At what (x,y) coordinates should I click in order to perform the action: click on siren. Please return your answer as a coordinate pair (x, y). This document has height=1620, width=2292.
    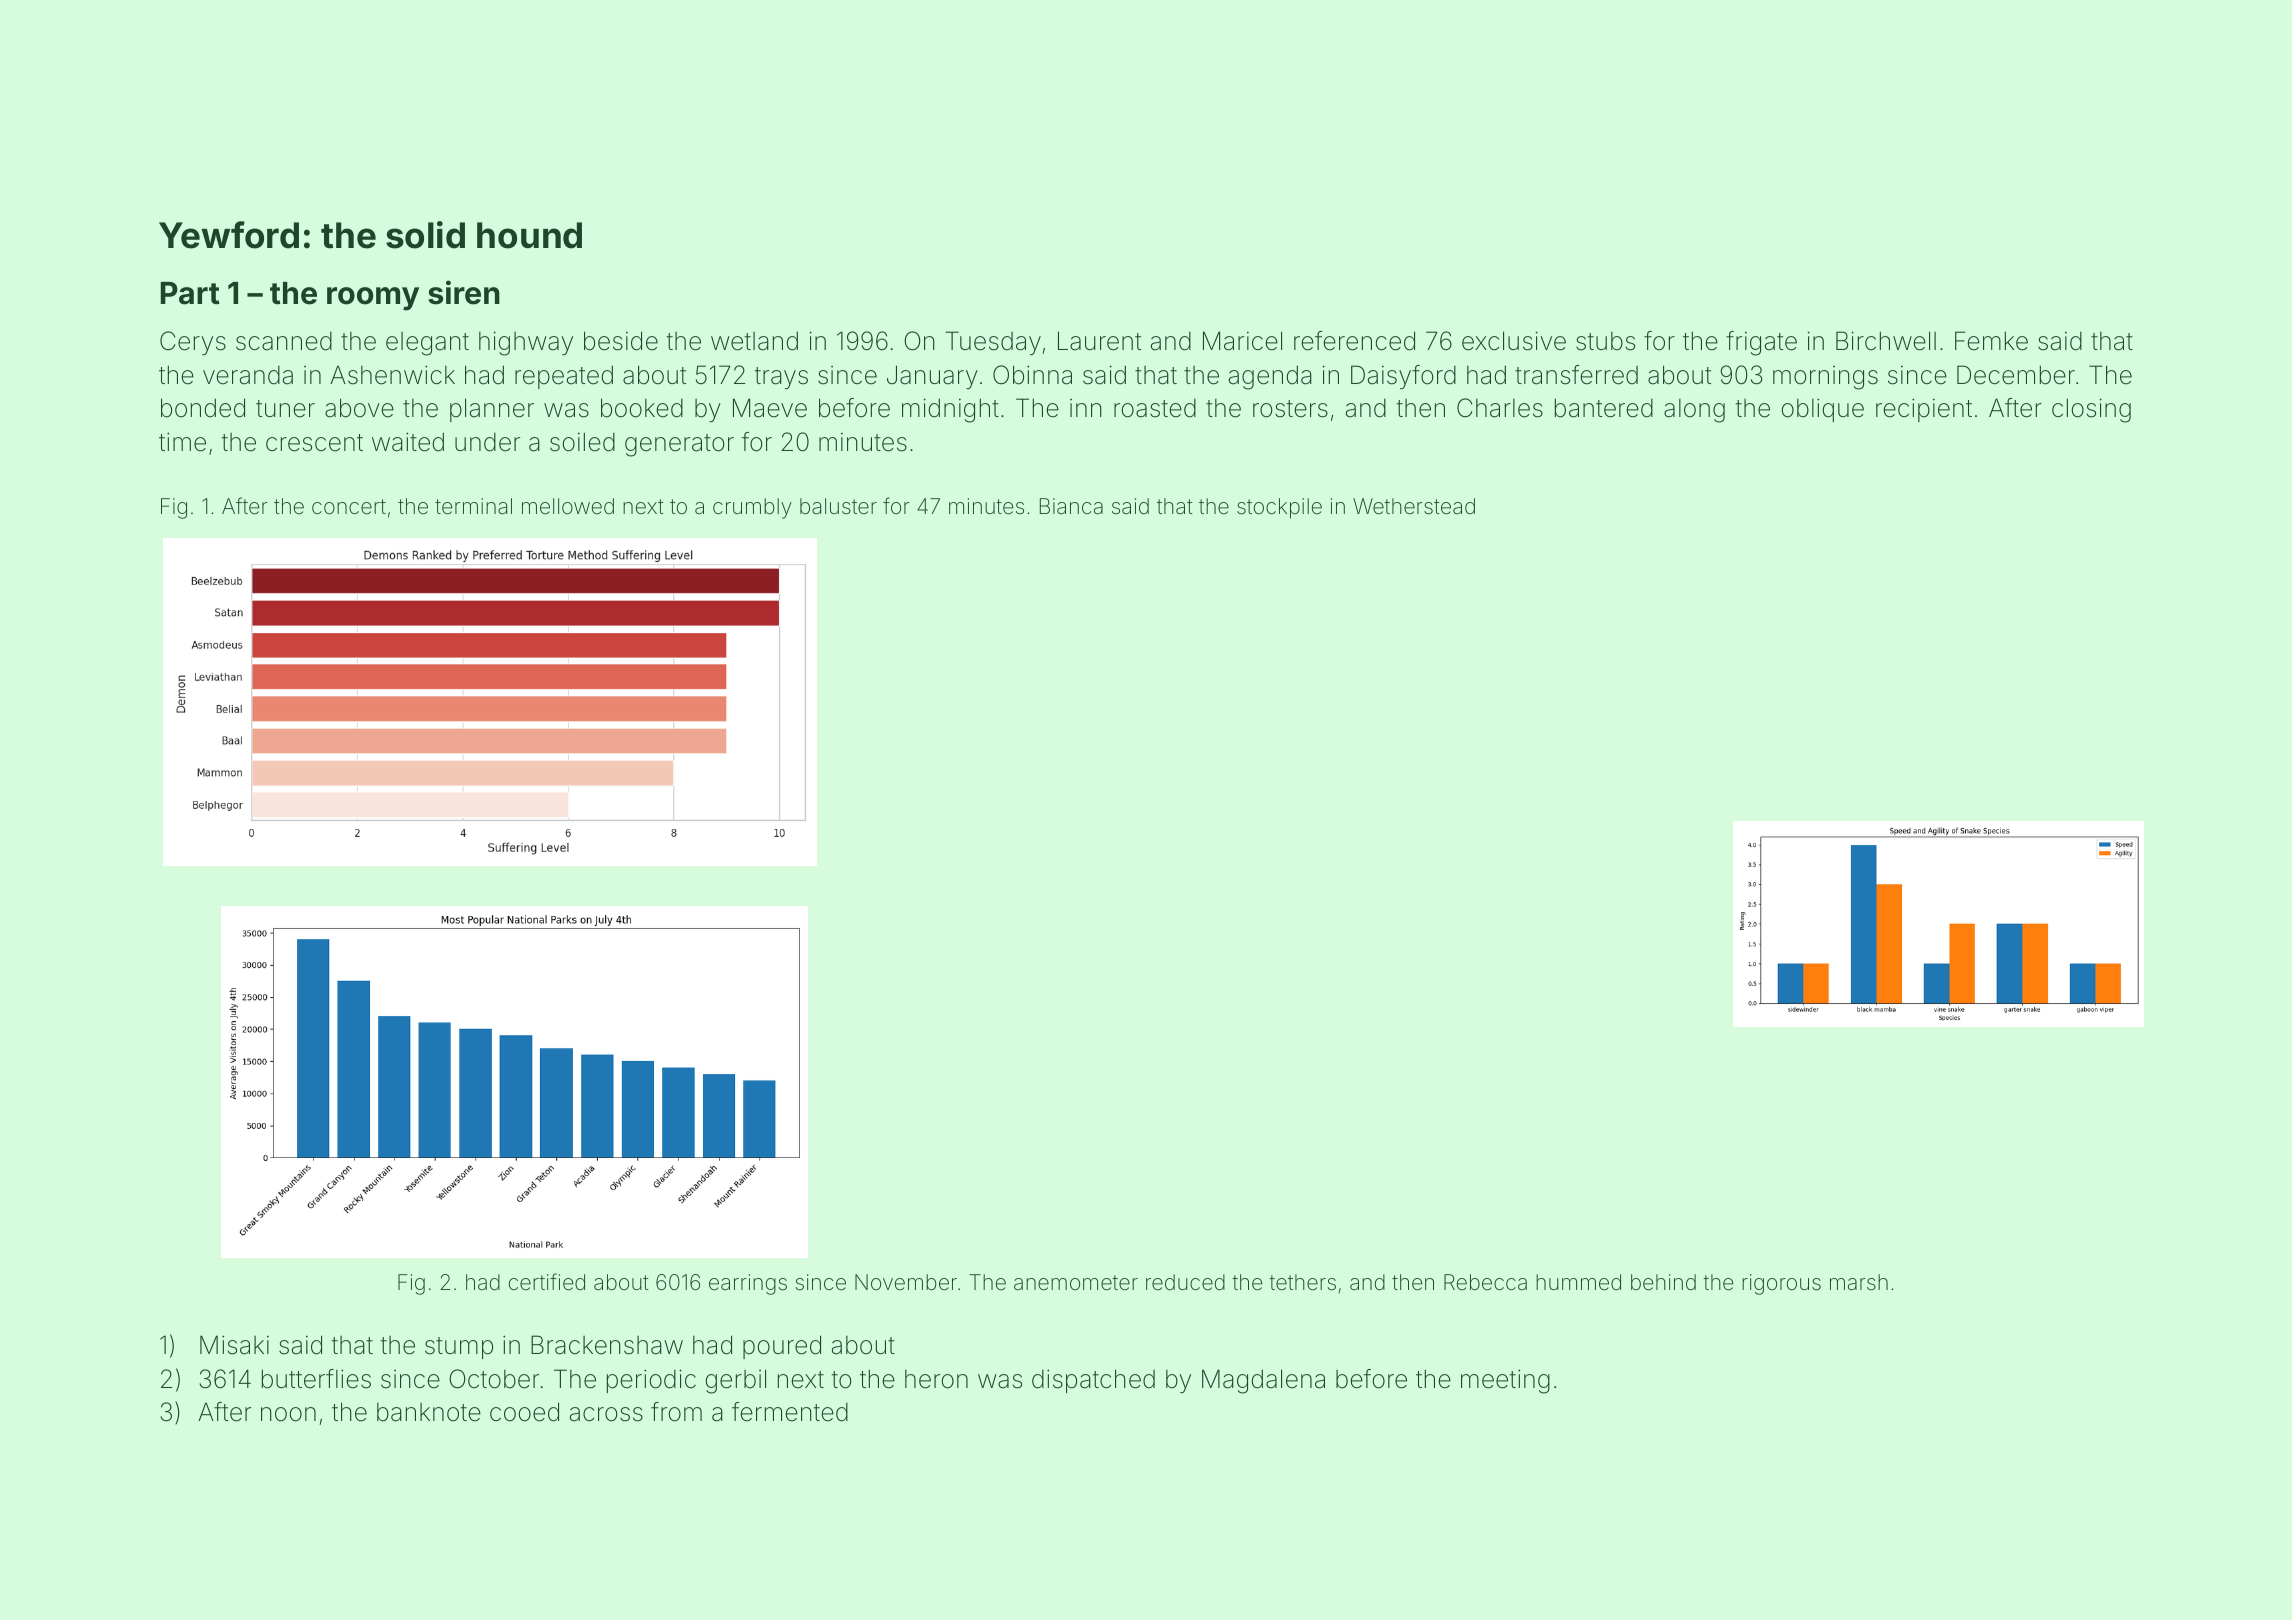
    Looking at the image, I should click on (464, 292).
